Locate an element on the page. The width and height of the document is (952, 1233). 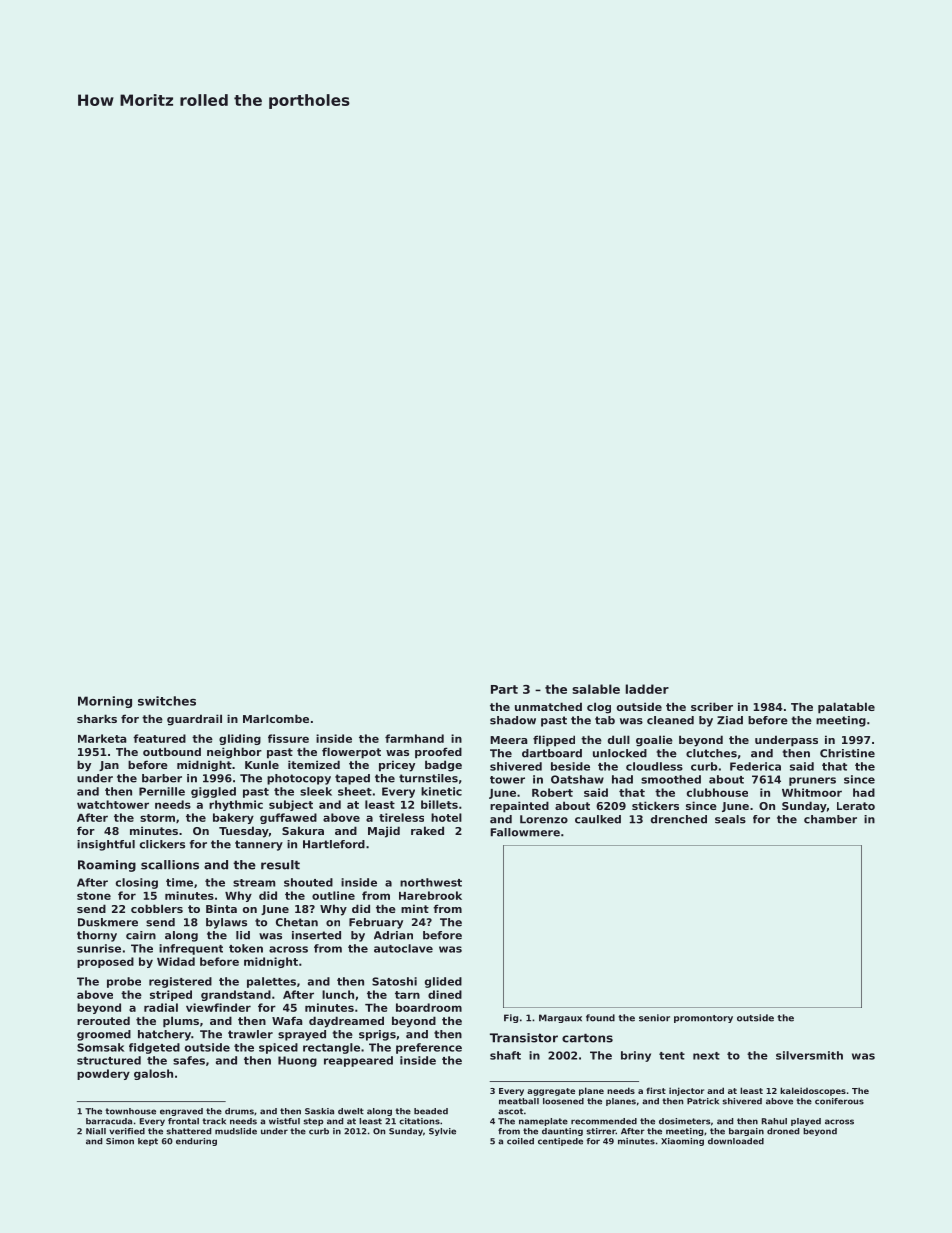
found is located at coordinates (600, 1018).
